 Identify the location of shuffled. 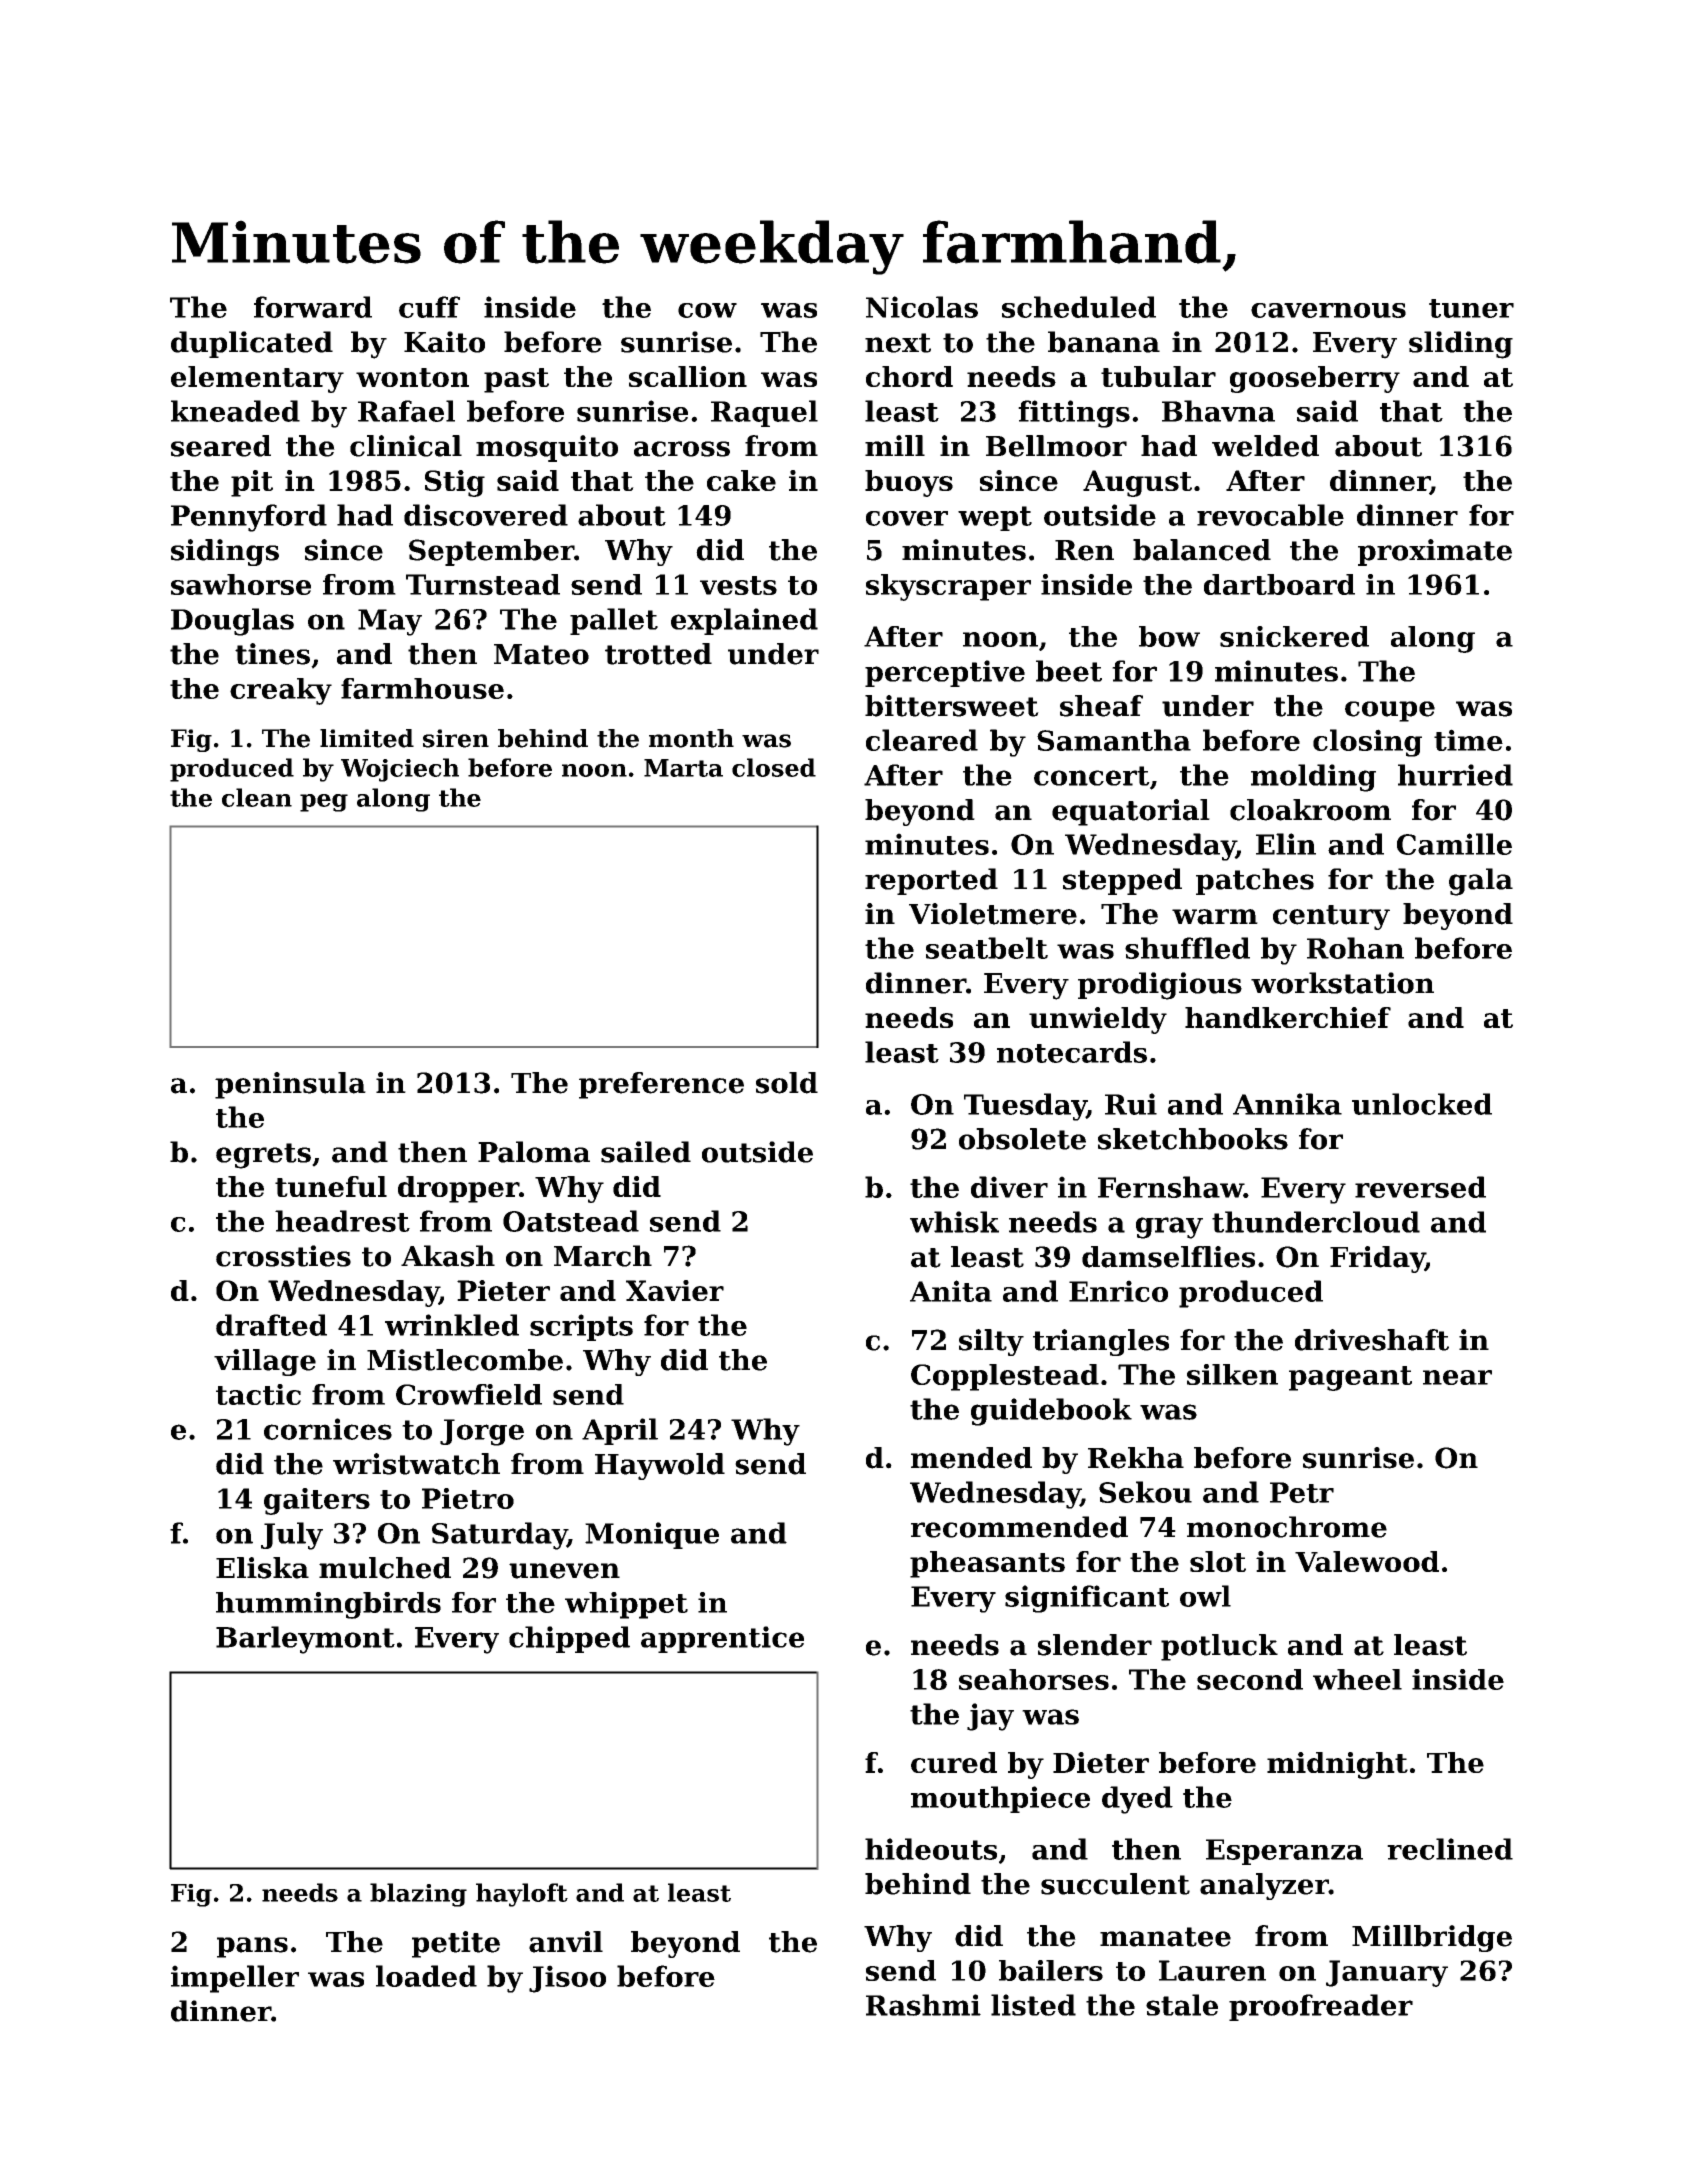
(1187, 948).
